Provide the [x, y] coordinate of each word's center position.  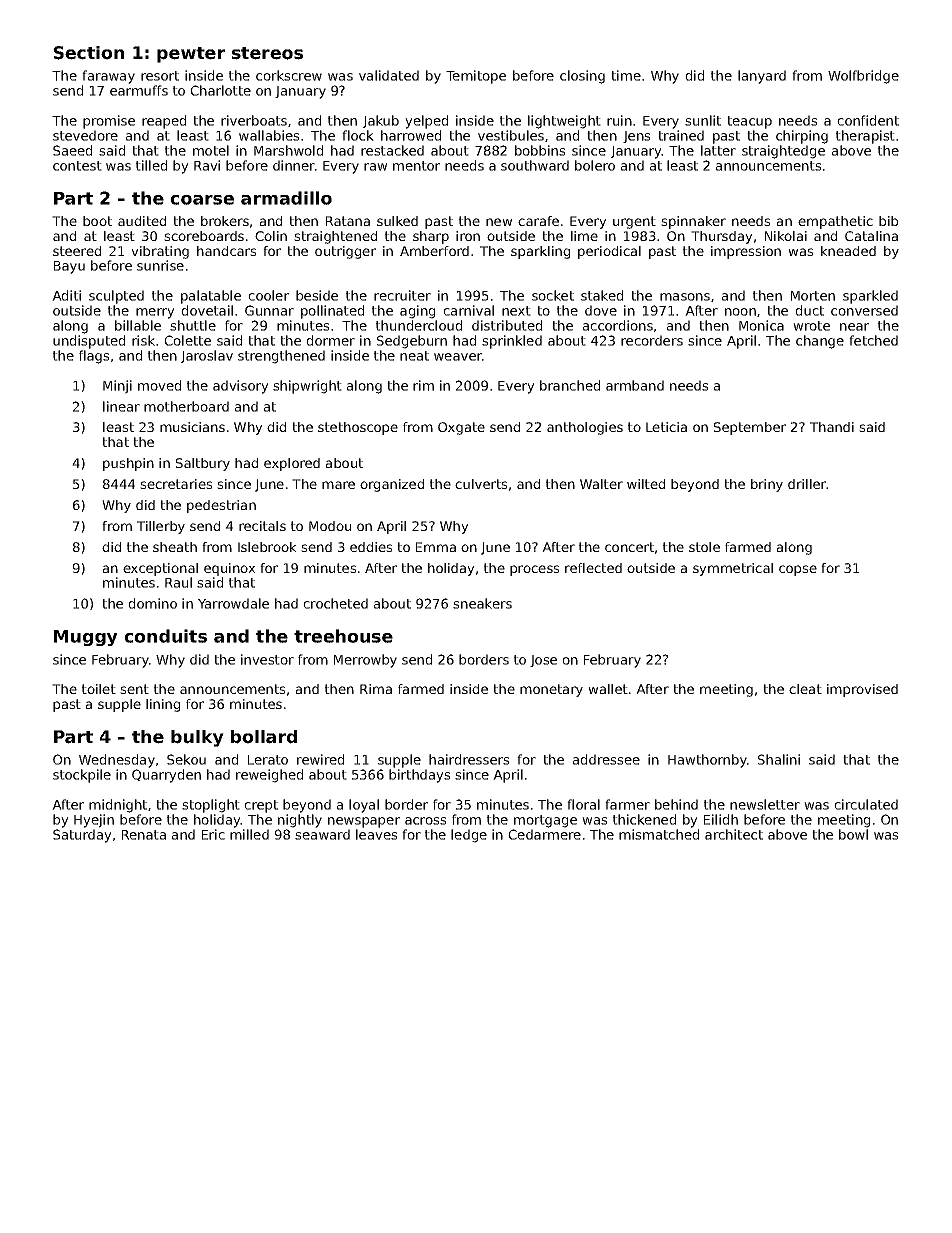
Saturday [82, 836]
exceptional [160, 569]
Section [88, 53]
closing [582, 77]
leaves [376, 834]
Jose [543, 661]
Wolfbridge [863, 77]
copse [798, 570]
